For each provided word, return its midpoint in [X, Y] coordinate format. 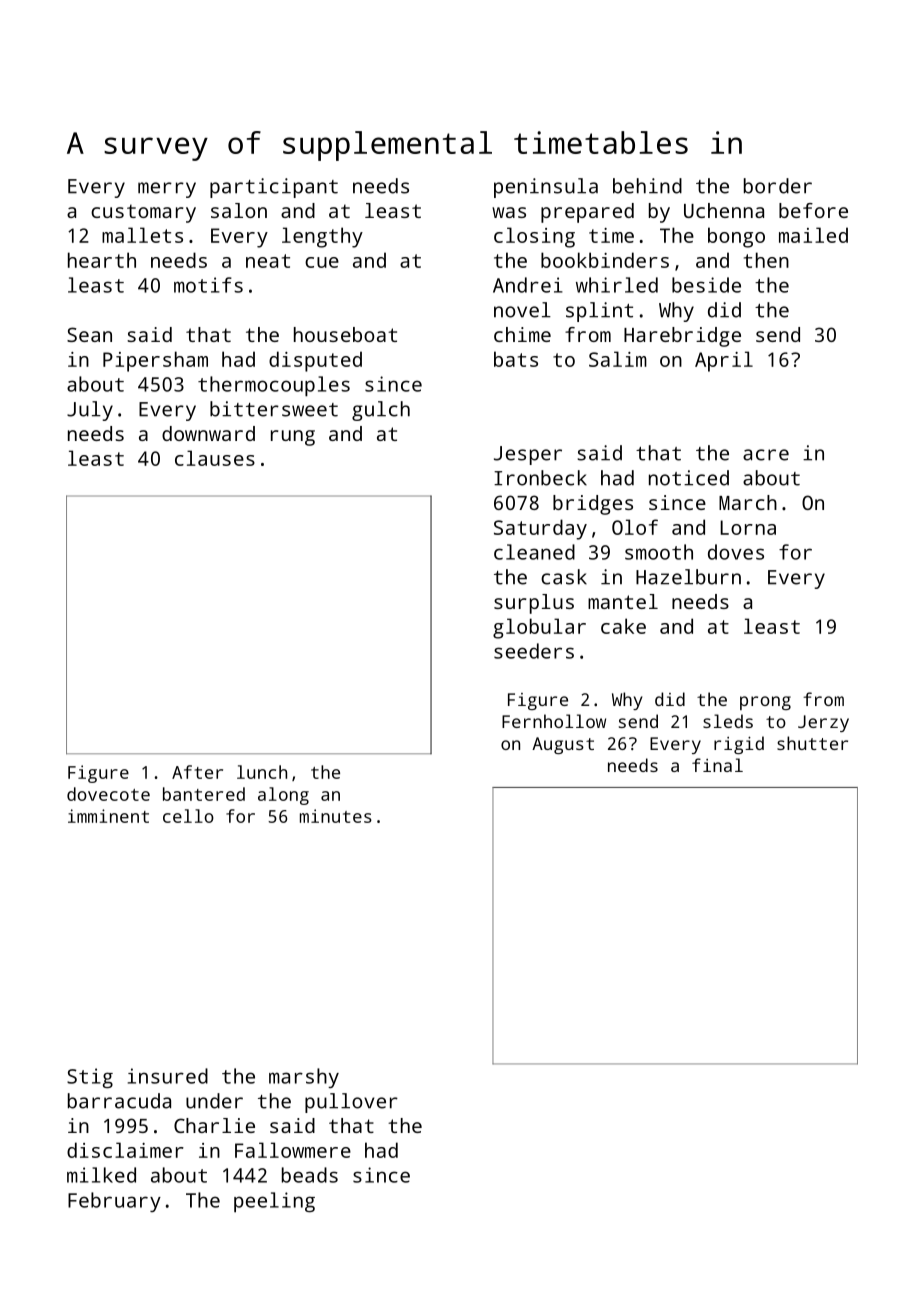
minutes [336, 816]
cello [188, 816]
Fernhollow [554, 721]
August [563, 745]
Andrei [528, 285]
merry [167, 190]
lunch [262, 772]
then [766, 260]
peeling [274, 1202]
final [717, 765]
